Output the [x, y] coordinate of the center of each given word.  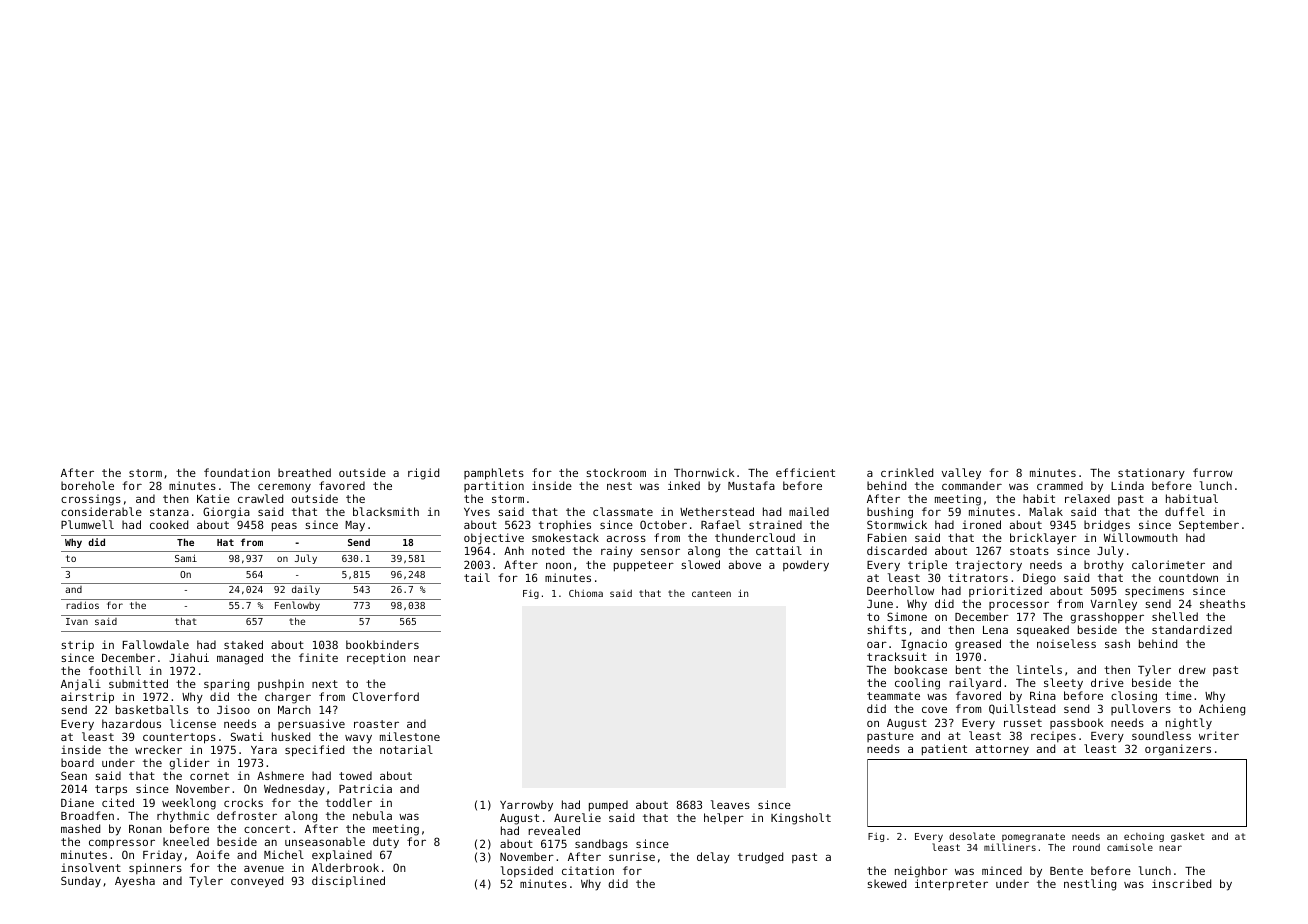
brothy [1104, 565]
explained [342, 856]
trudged [760, 858]
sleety [1063, 684]
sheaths [1222, 603]
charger [288, 698]
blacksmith [386, 511]
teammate [893, 696]
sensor [660, 551]
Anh [514, 550]
